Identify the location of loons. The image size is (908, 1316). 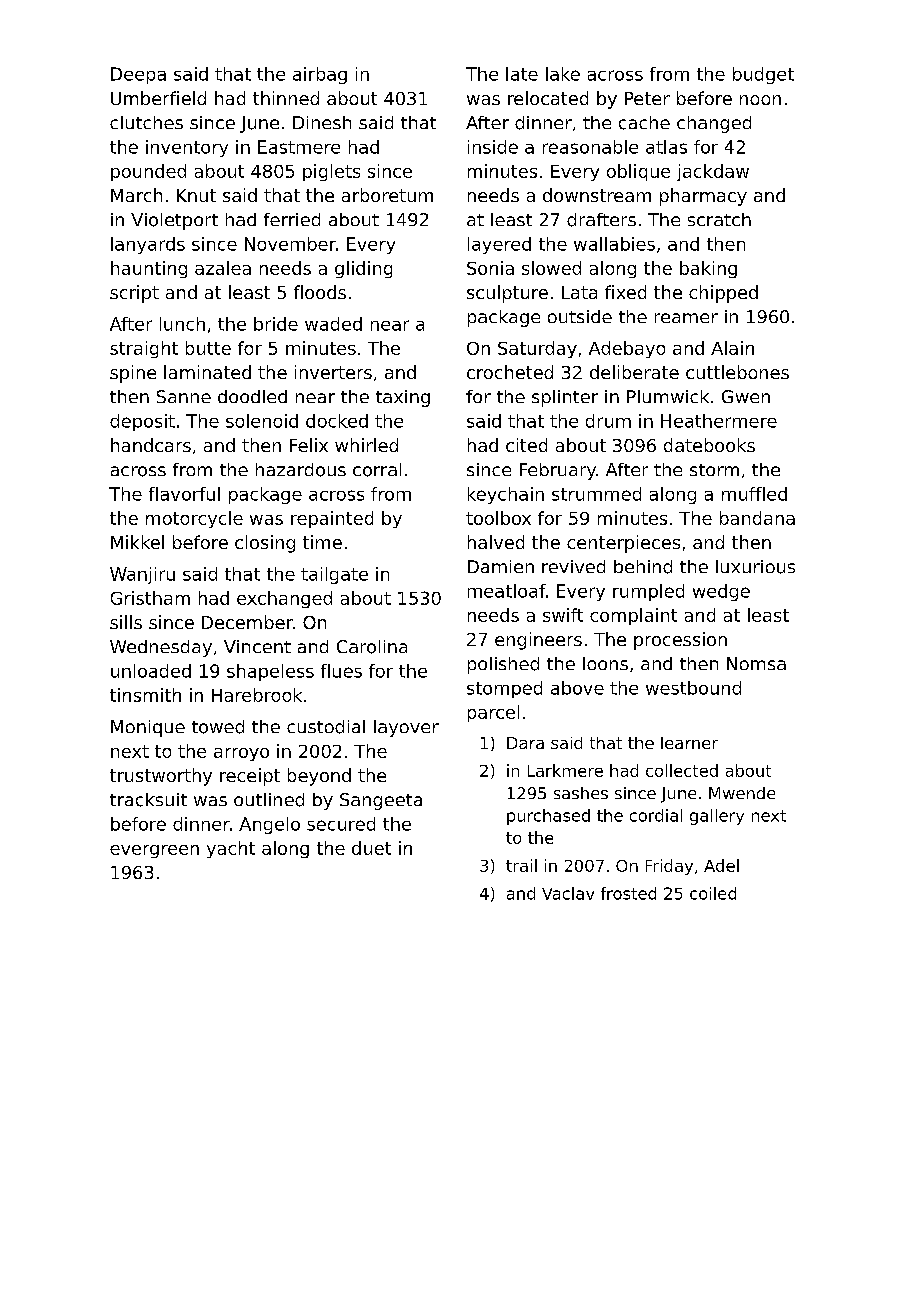
(605, 663).
